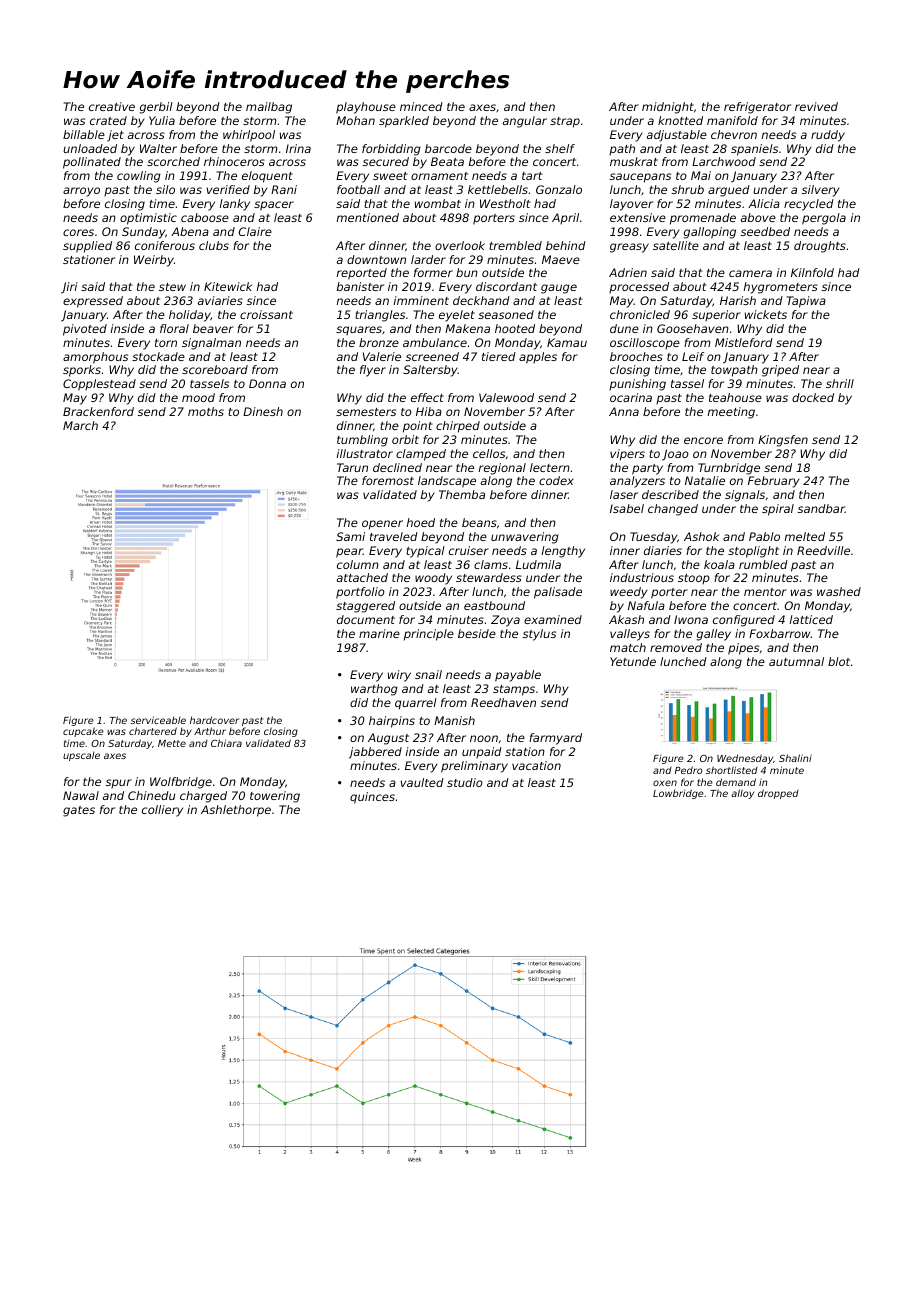  I want to click on unpaid, so click(482, 752).
